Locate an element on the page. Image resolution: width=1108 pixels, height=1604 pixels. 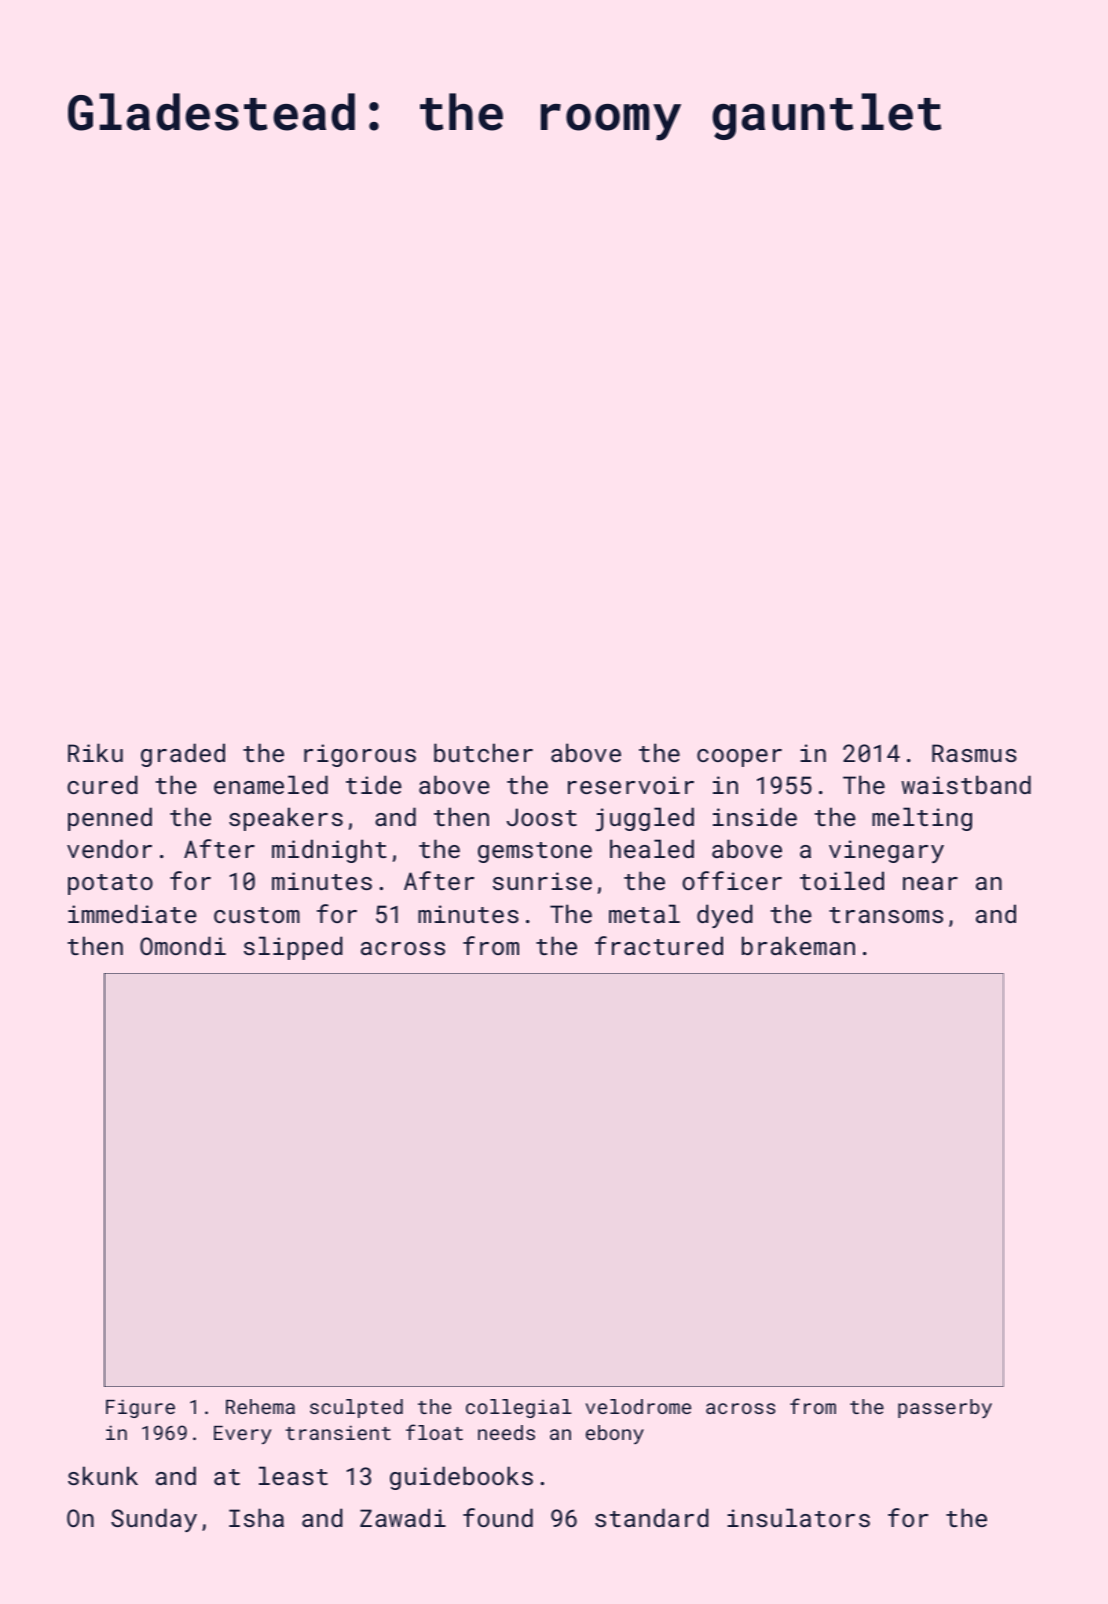
Every is located at coordinates (242, 1435).
